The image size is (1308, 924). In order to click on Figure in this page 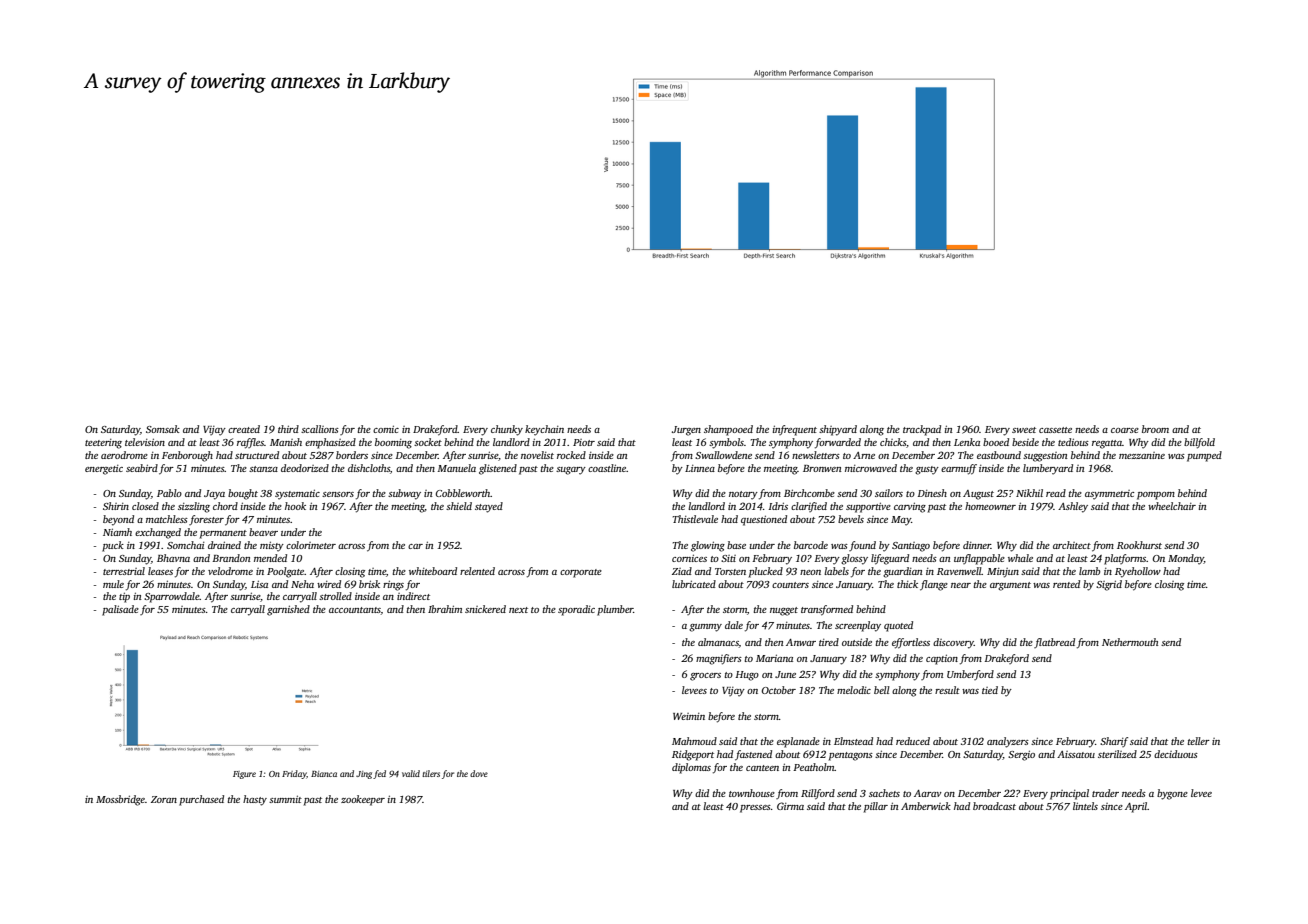, I will do `click(244, 775)`.
